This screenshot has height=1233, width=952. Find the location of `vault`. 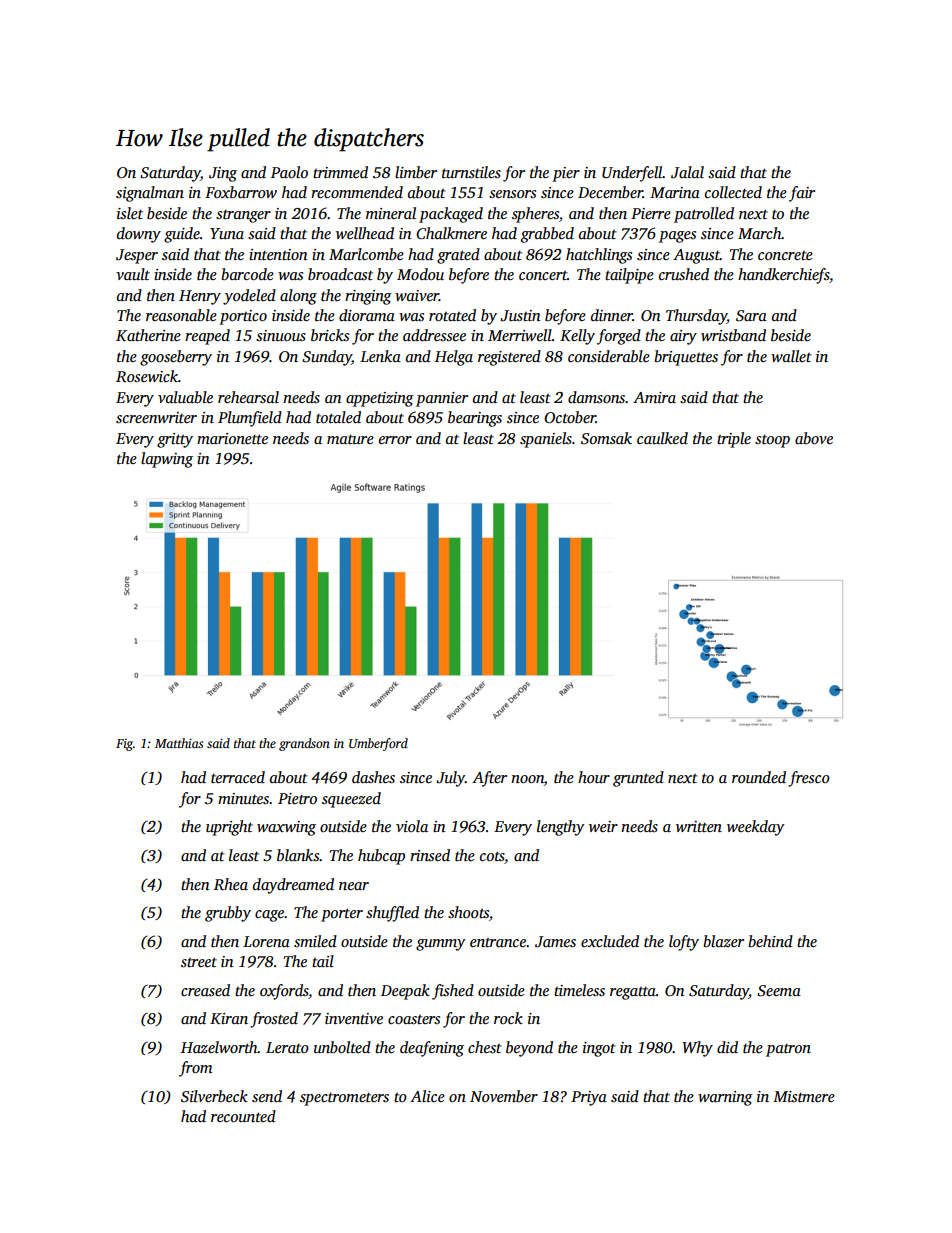

vault is located at coordinates (133, 274).
